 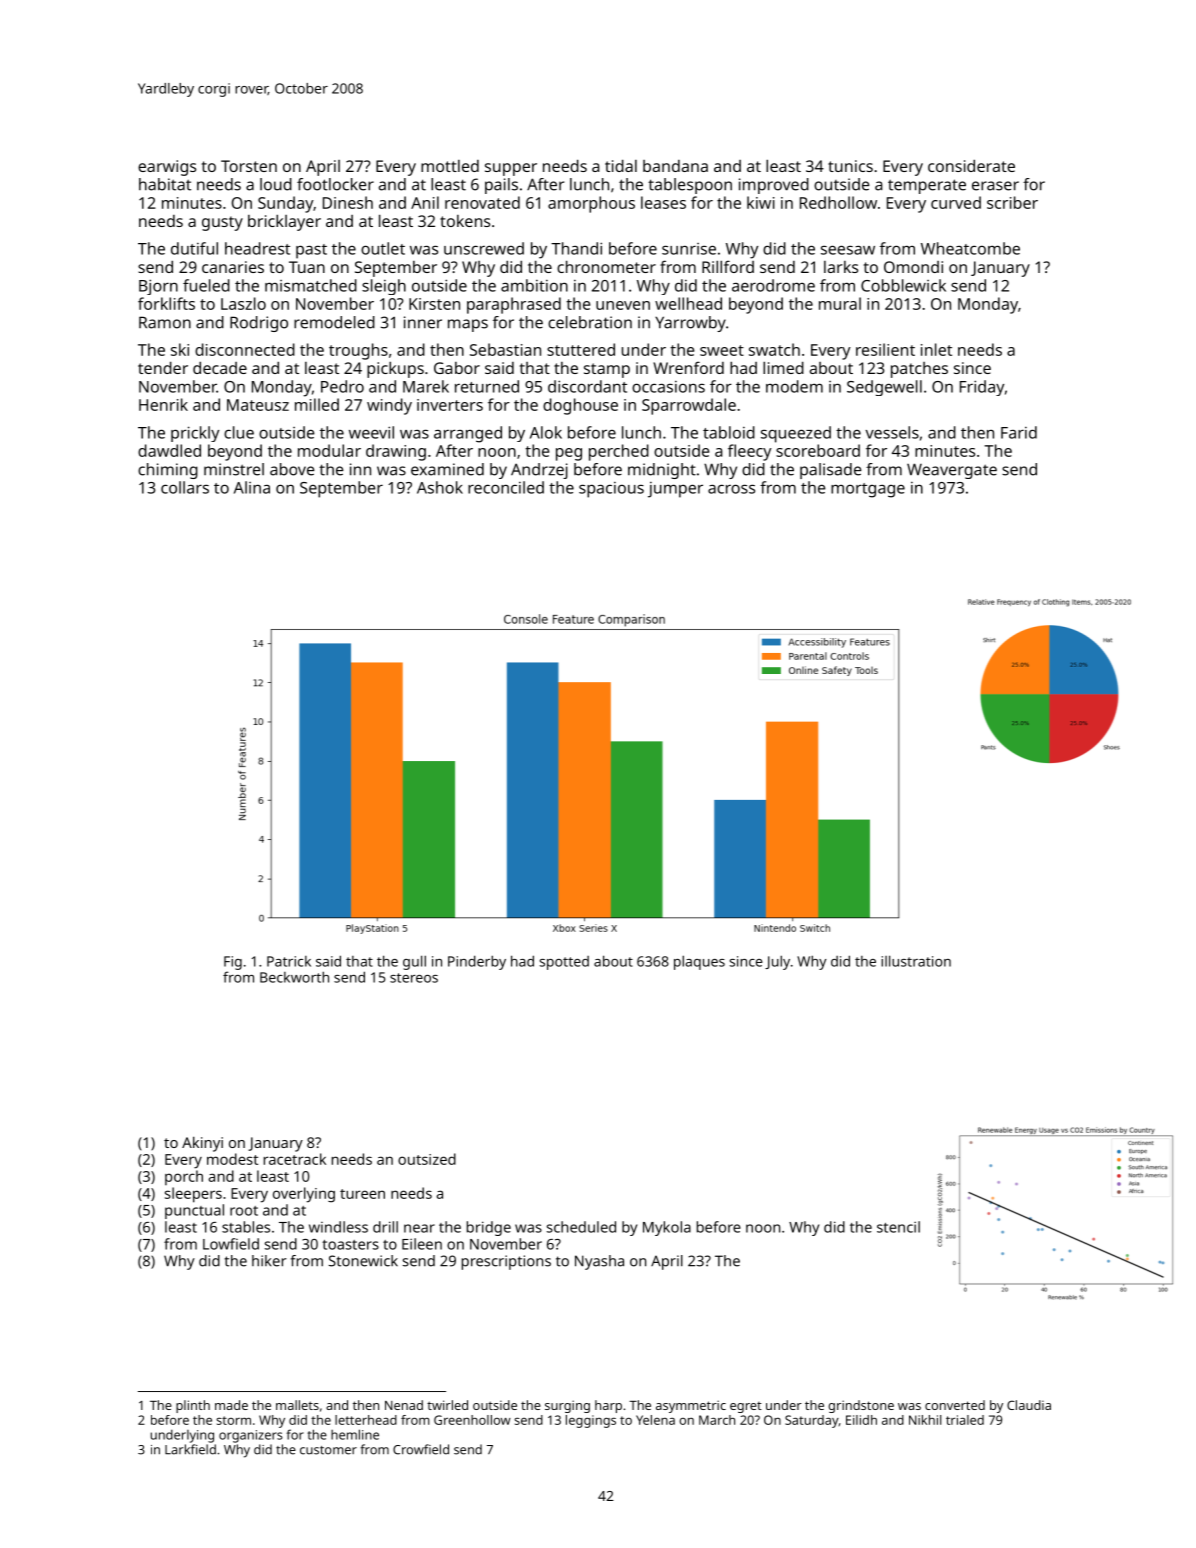 What do you see at coordinates (936, 349) in the document?
I see `inlet` at bounding box center [936, 349].
